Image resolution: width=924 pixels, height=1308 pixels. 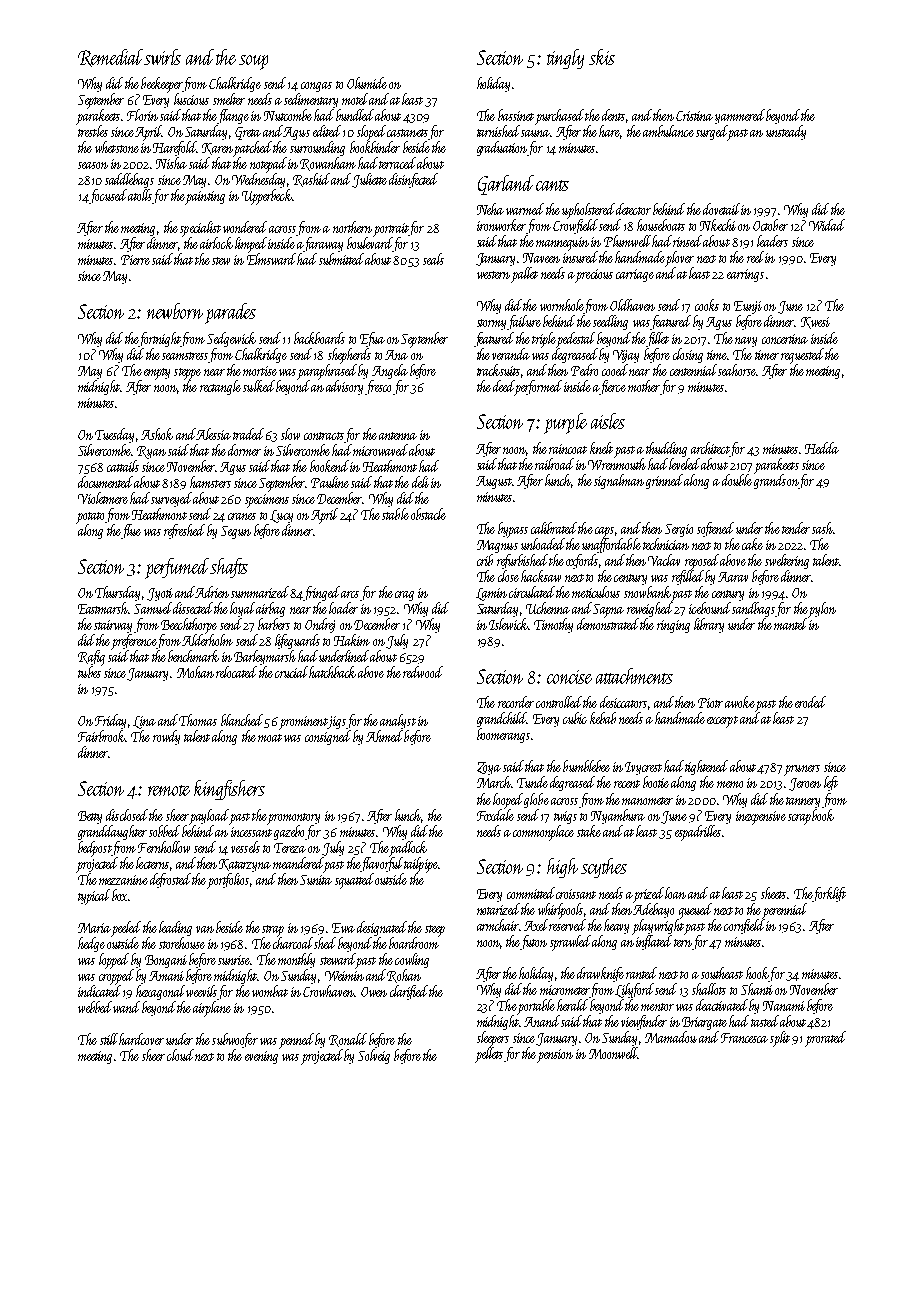 What do you see at coordinates (135, 260) in the screenshot?
I see `Pierre` at bounding box center [135, 260].
